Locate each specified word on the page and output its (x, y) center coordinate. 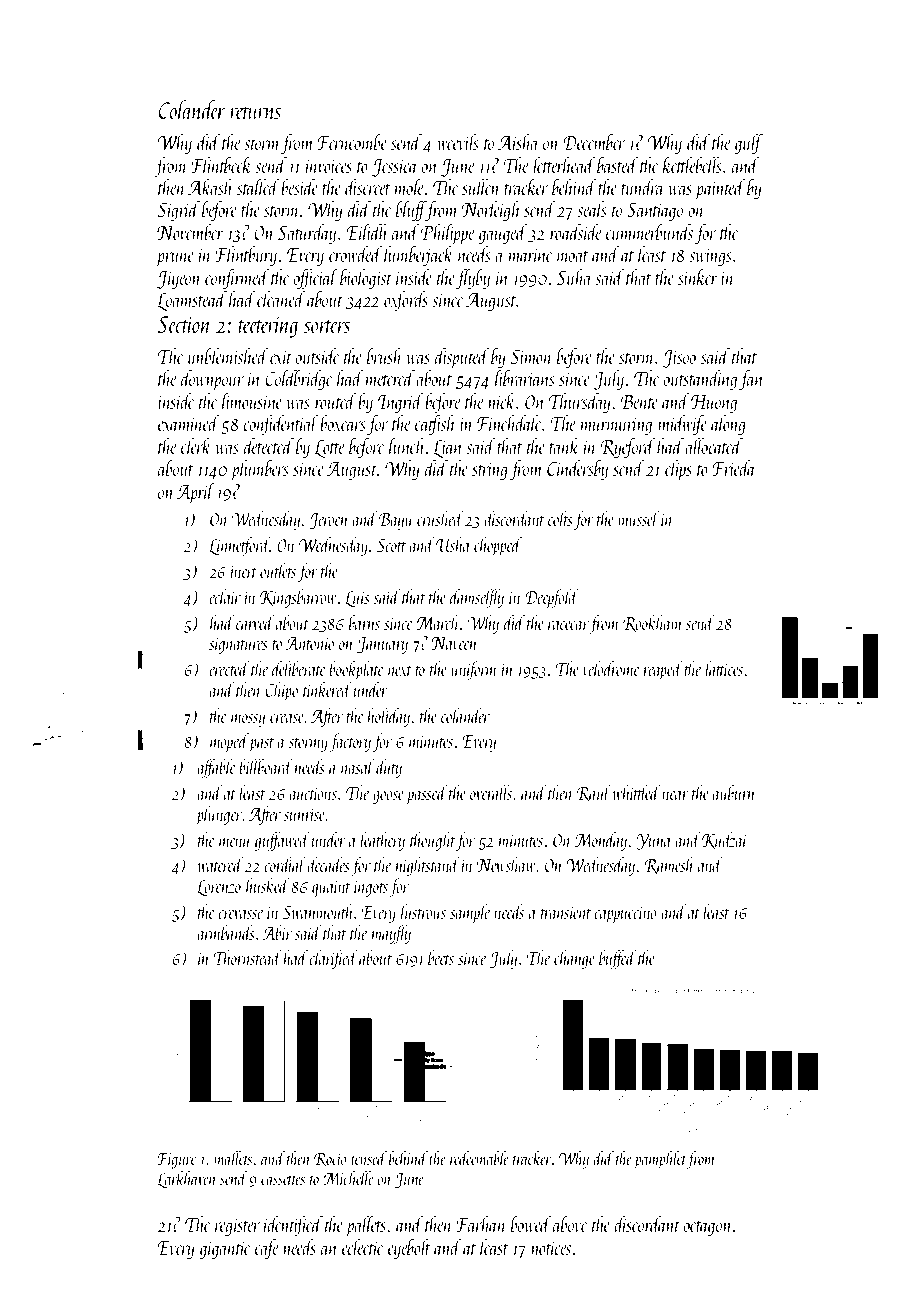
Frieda (734, 468)
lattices (724, 668)
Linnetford (239, 546)
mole (410, 187)
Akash (210, 187)
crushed (440, 518)
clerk (196, 446)
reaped (663, 670)
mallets (233, 1158)
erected (229, 668)
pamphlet (660, 1160)
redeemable (479, 1158)
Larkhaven (186, 1179)
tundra (643, 187)
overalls (491, 792)
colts (560, 518)
